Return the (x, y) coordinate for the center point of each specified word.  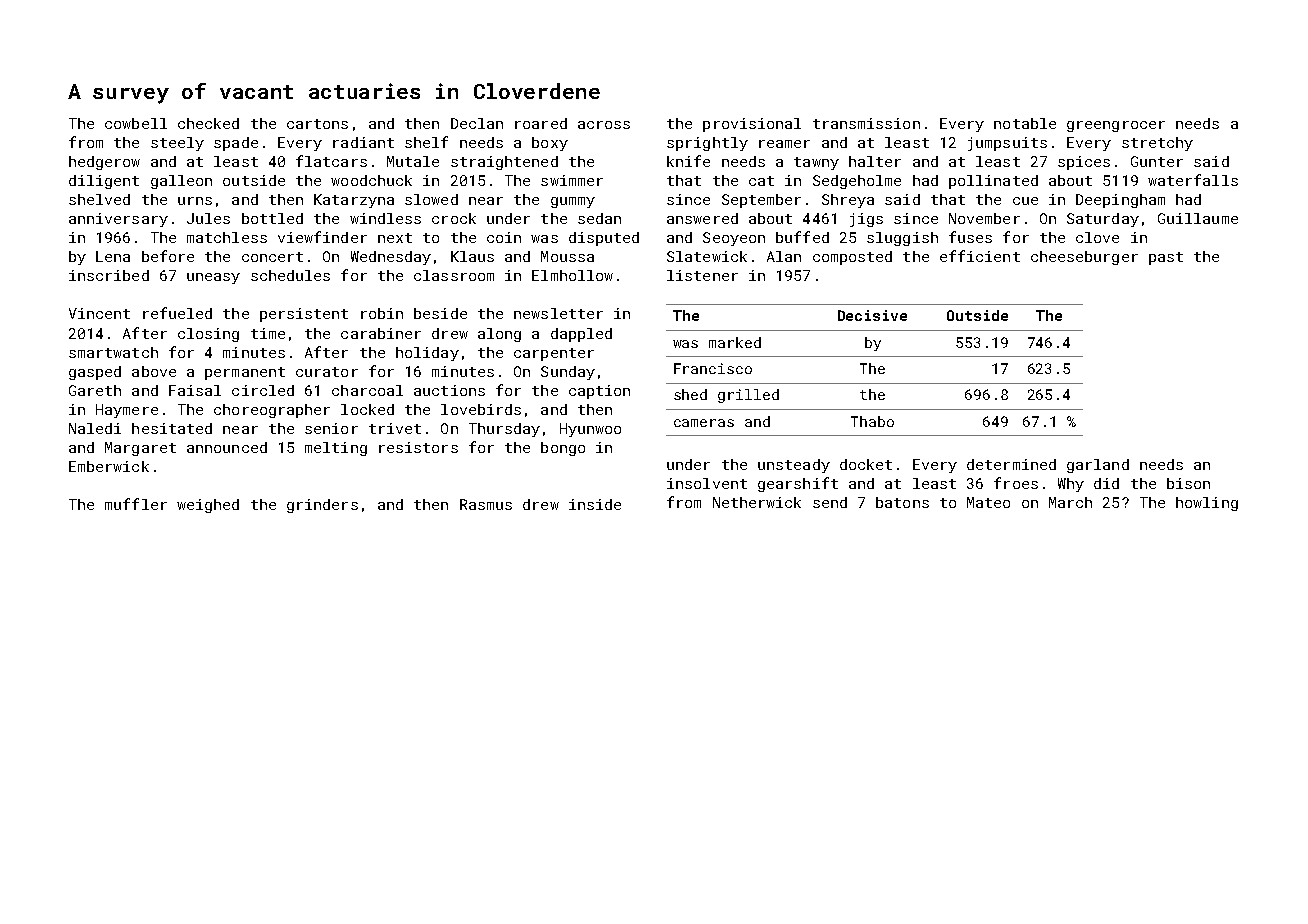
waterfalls (1193, 180)
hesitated (172, 428)
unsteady (794, 466)
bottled (272, 218)
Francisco (713, 368)
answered (702, 218)
